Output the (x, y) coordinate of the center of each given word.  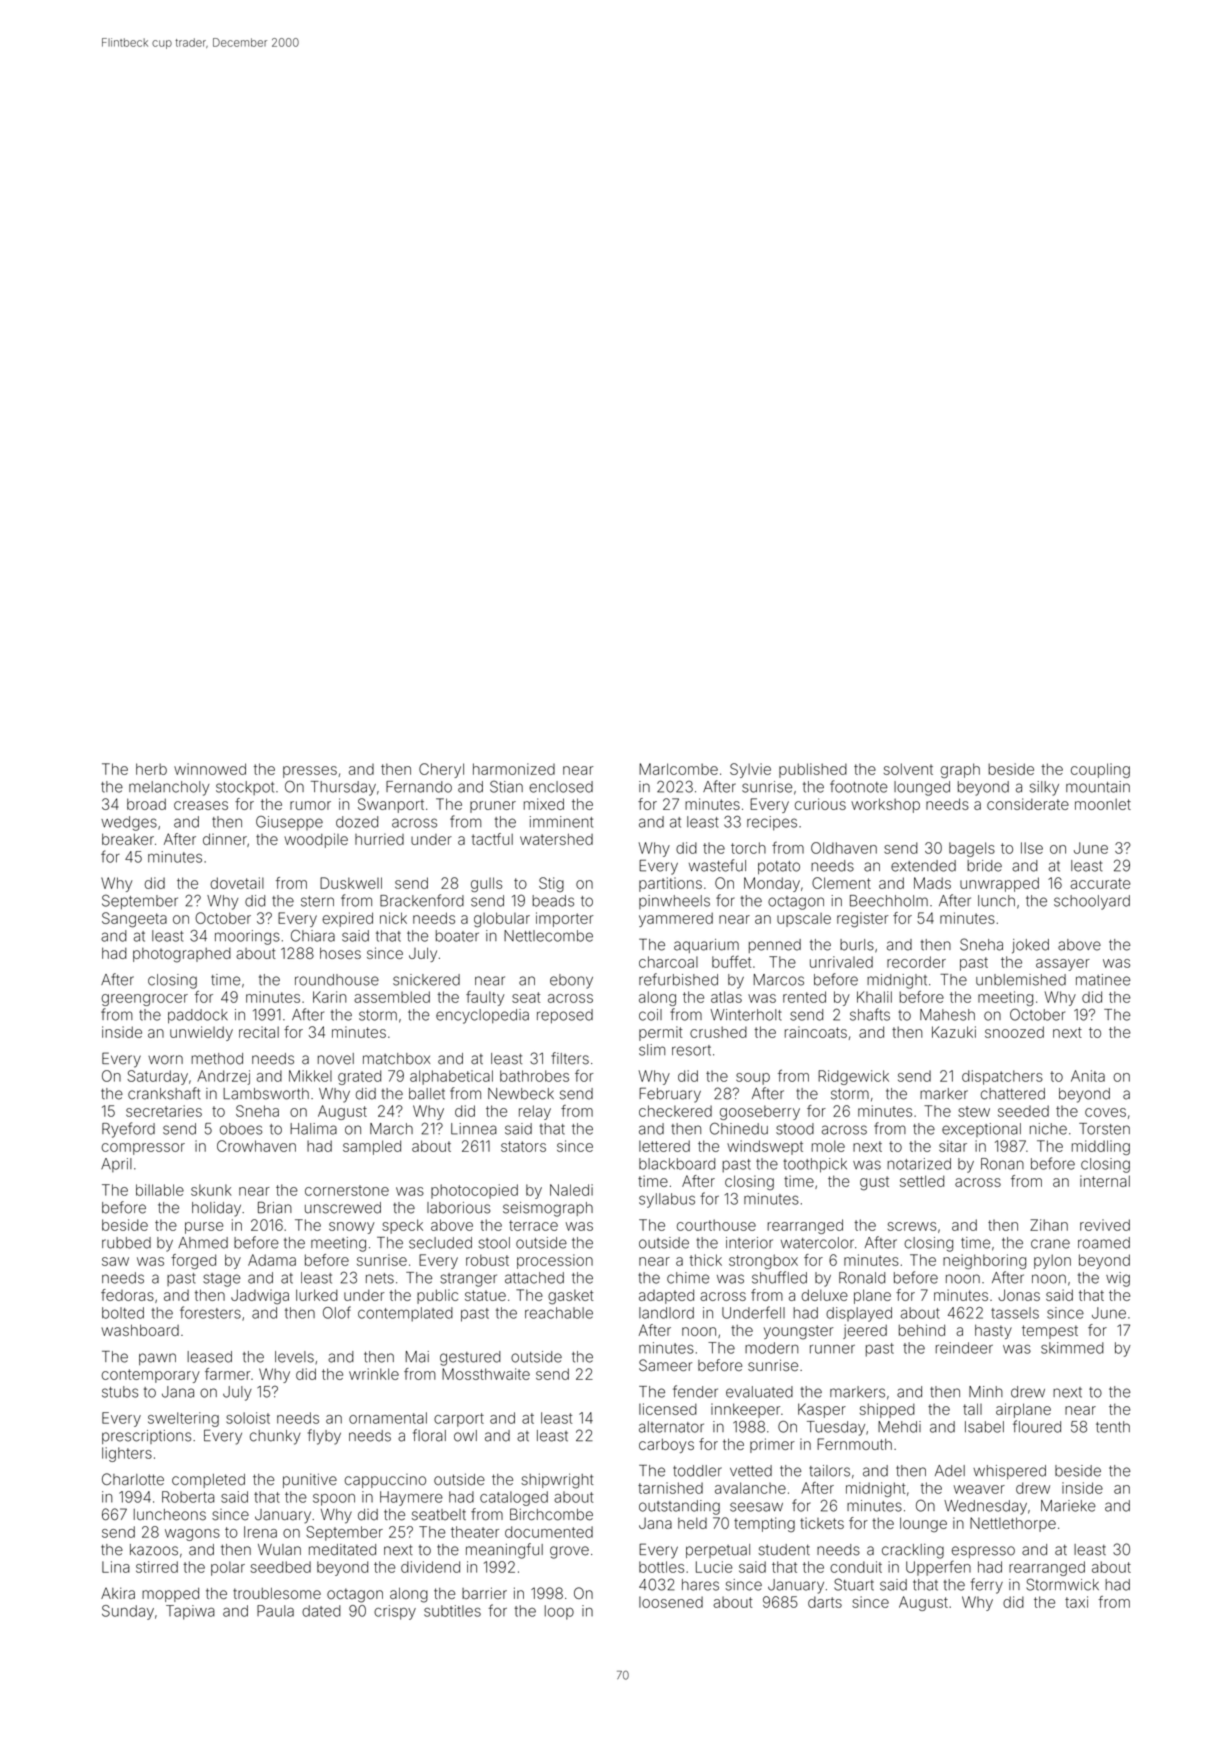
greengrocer (144, 1000)
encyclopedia (482, 1016)
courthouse (716, 1225)
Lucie (714, 1567)
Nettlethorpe (1013, 1524)
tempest (1050, 1332)
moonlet (1103, 804)
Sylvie (750, 770)
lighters (127, 1454)
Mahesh (947, 1015)
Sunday (128, 1612)
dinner (225, 839)
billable (160, 1190)
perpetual (718, 1551)
